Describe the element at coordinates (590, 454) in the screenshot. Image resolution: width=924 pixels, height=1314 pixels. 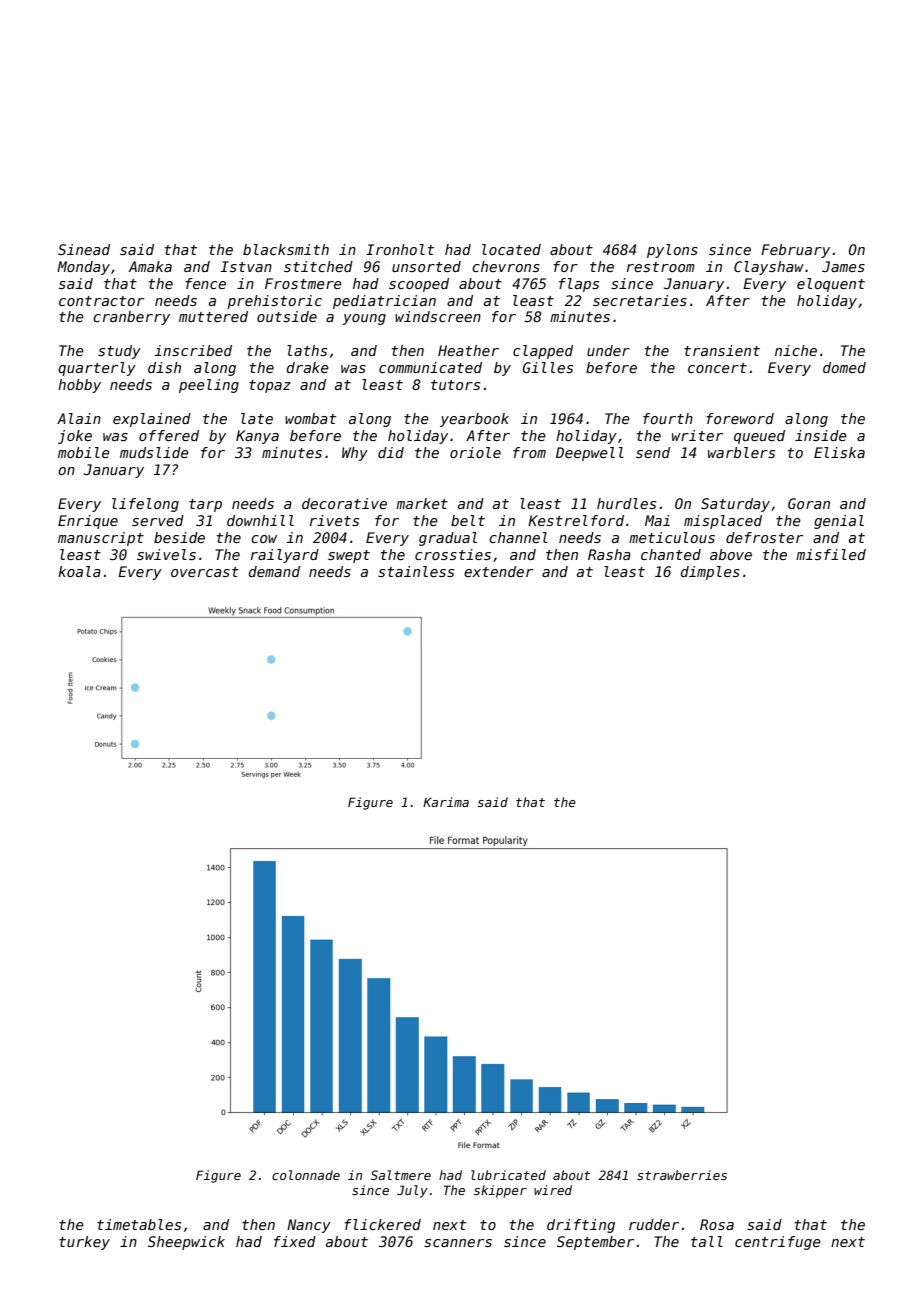
I see `Deepwell` at that location.
